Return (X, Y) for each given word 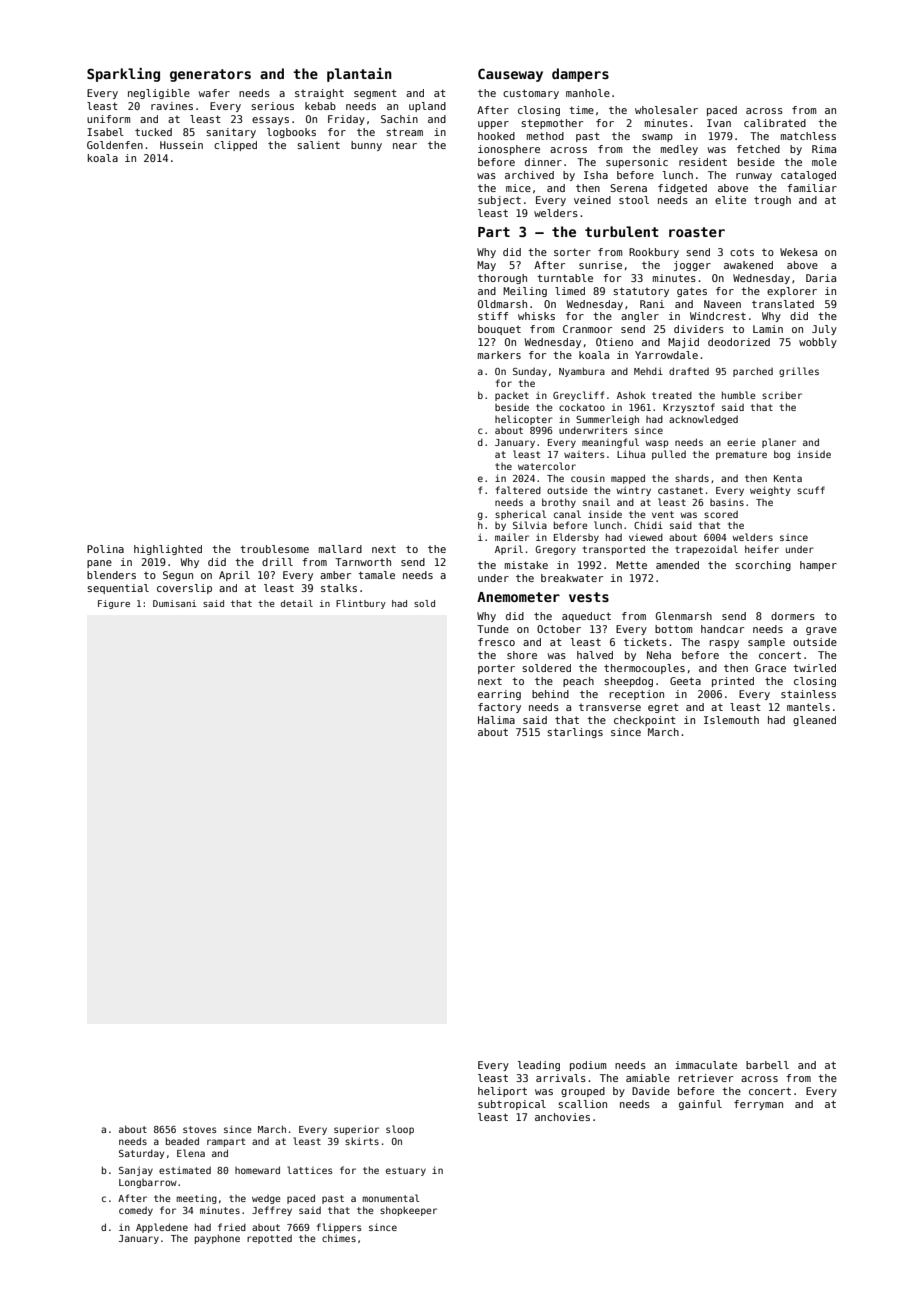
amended (677, 565)
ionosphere (509, 150)
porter (496, 669)
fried (232, 1227)
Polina (105, 549)
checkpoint (645, 721)
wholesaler (666, 110)
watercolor (547, 466)
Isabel (105, 132)
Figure (114, 604)
